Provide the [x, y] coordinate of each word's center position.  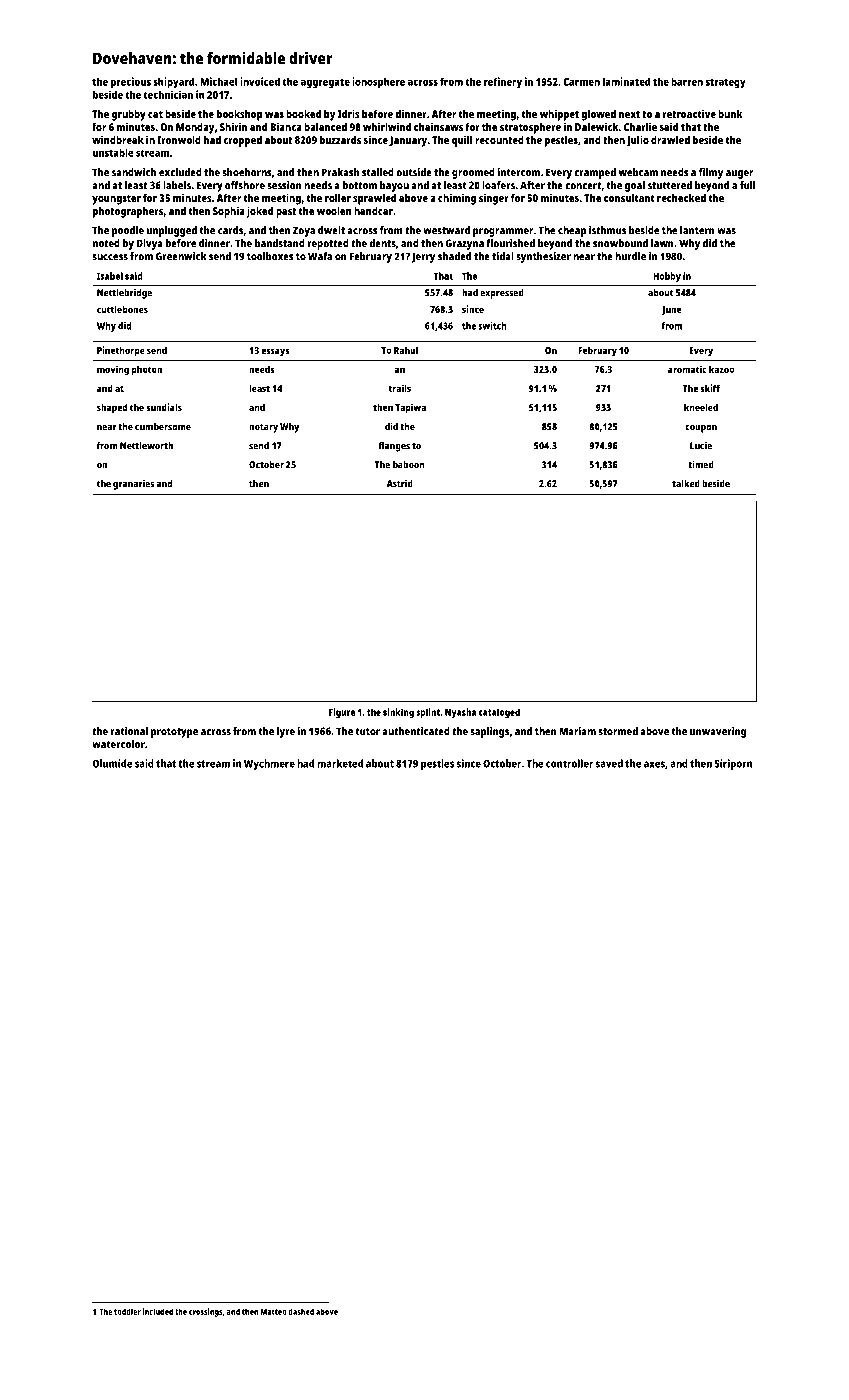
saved [609, 763]
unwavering [718, 732]
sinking [398, 713]
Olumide [112, 763]
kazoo [721, 369]
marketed [340, 763]
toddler [127, 1311]
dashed [301, 1311]
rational [129, 731]
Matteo [274, 1312]
